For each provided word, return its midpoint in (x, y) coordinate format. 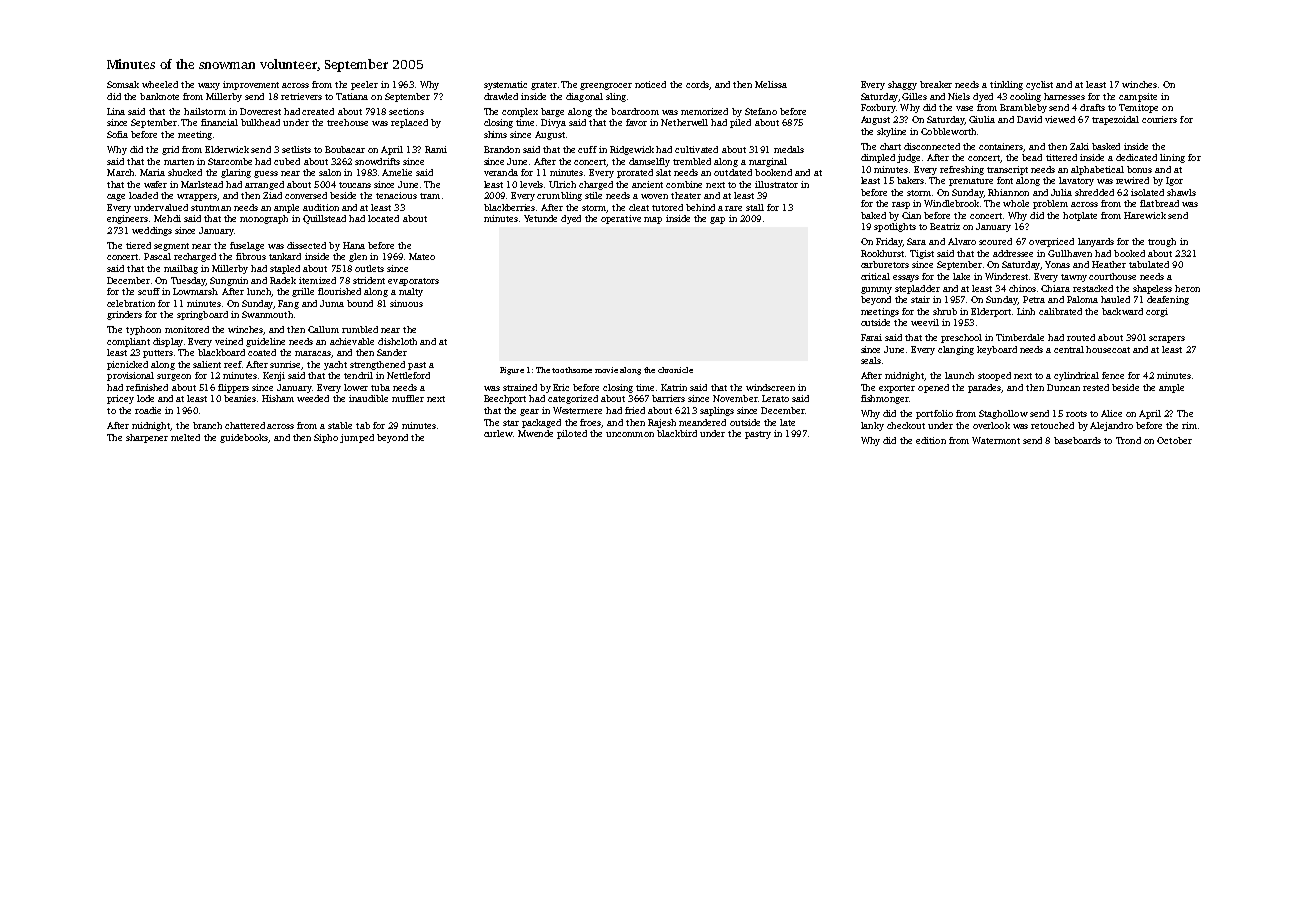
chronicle (675, 370)
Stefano (761, 111)
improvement (251, 85)
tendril (358, 375)
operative (621, 219)
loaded (143, 195)
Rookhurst (882, 253)
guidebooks (244, 438)
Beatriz (945, 226)
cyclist (1039, 85)
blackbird (677, 433)
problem (1050, 204)
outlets (369, 268)
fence (1113, 375)
